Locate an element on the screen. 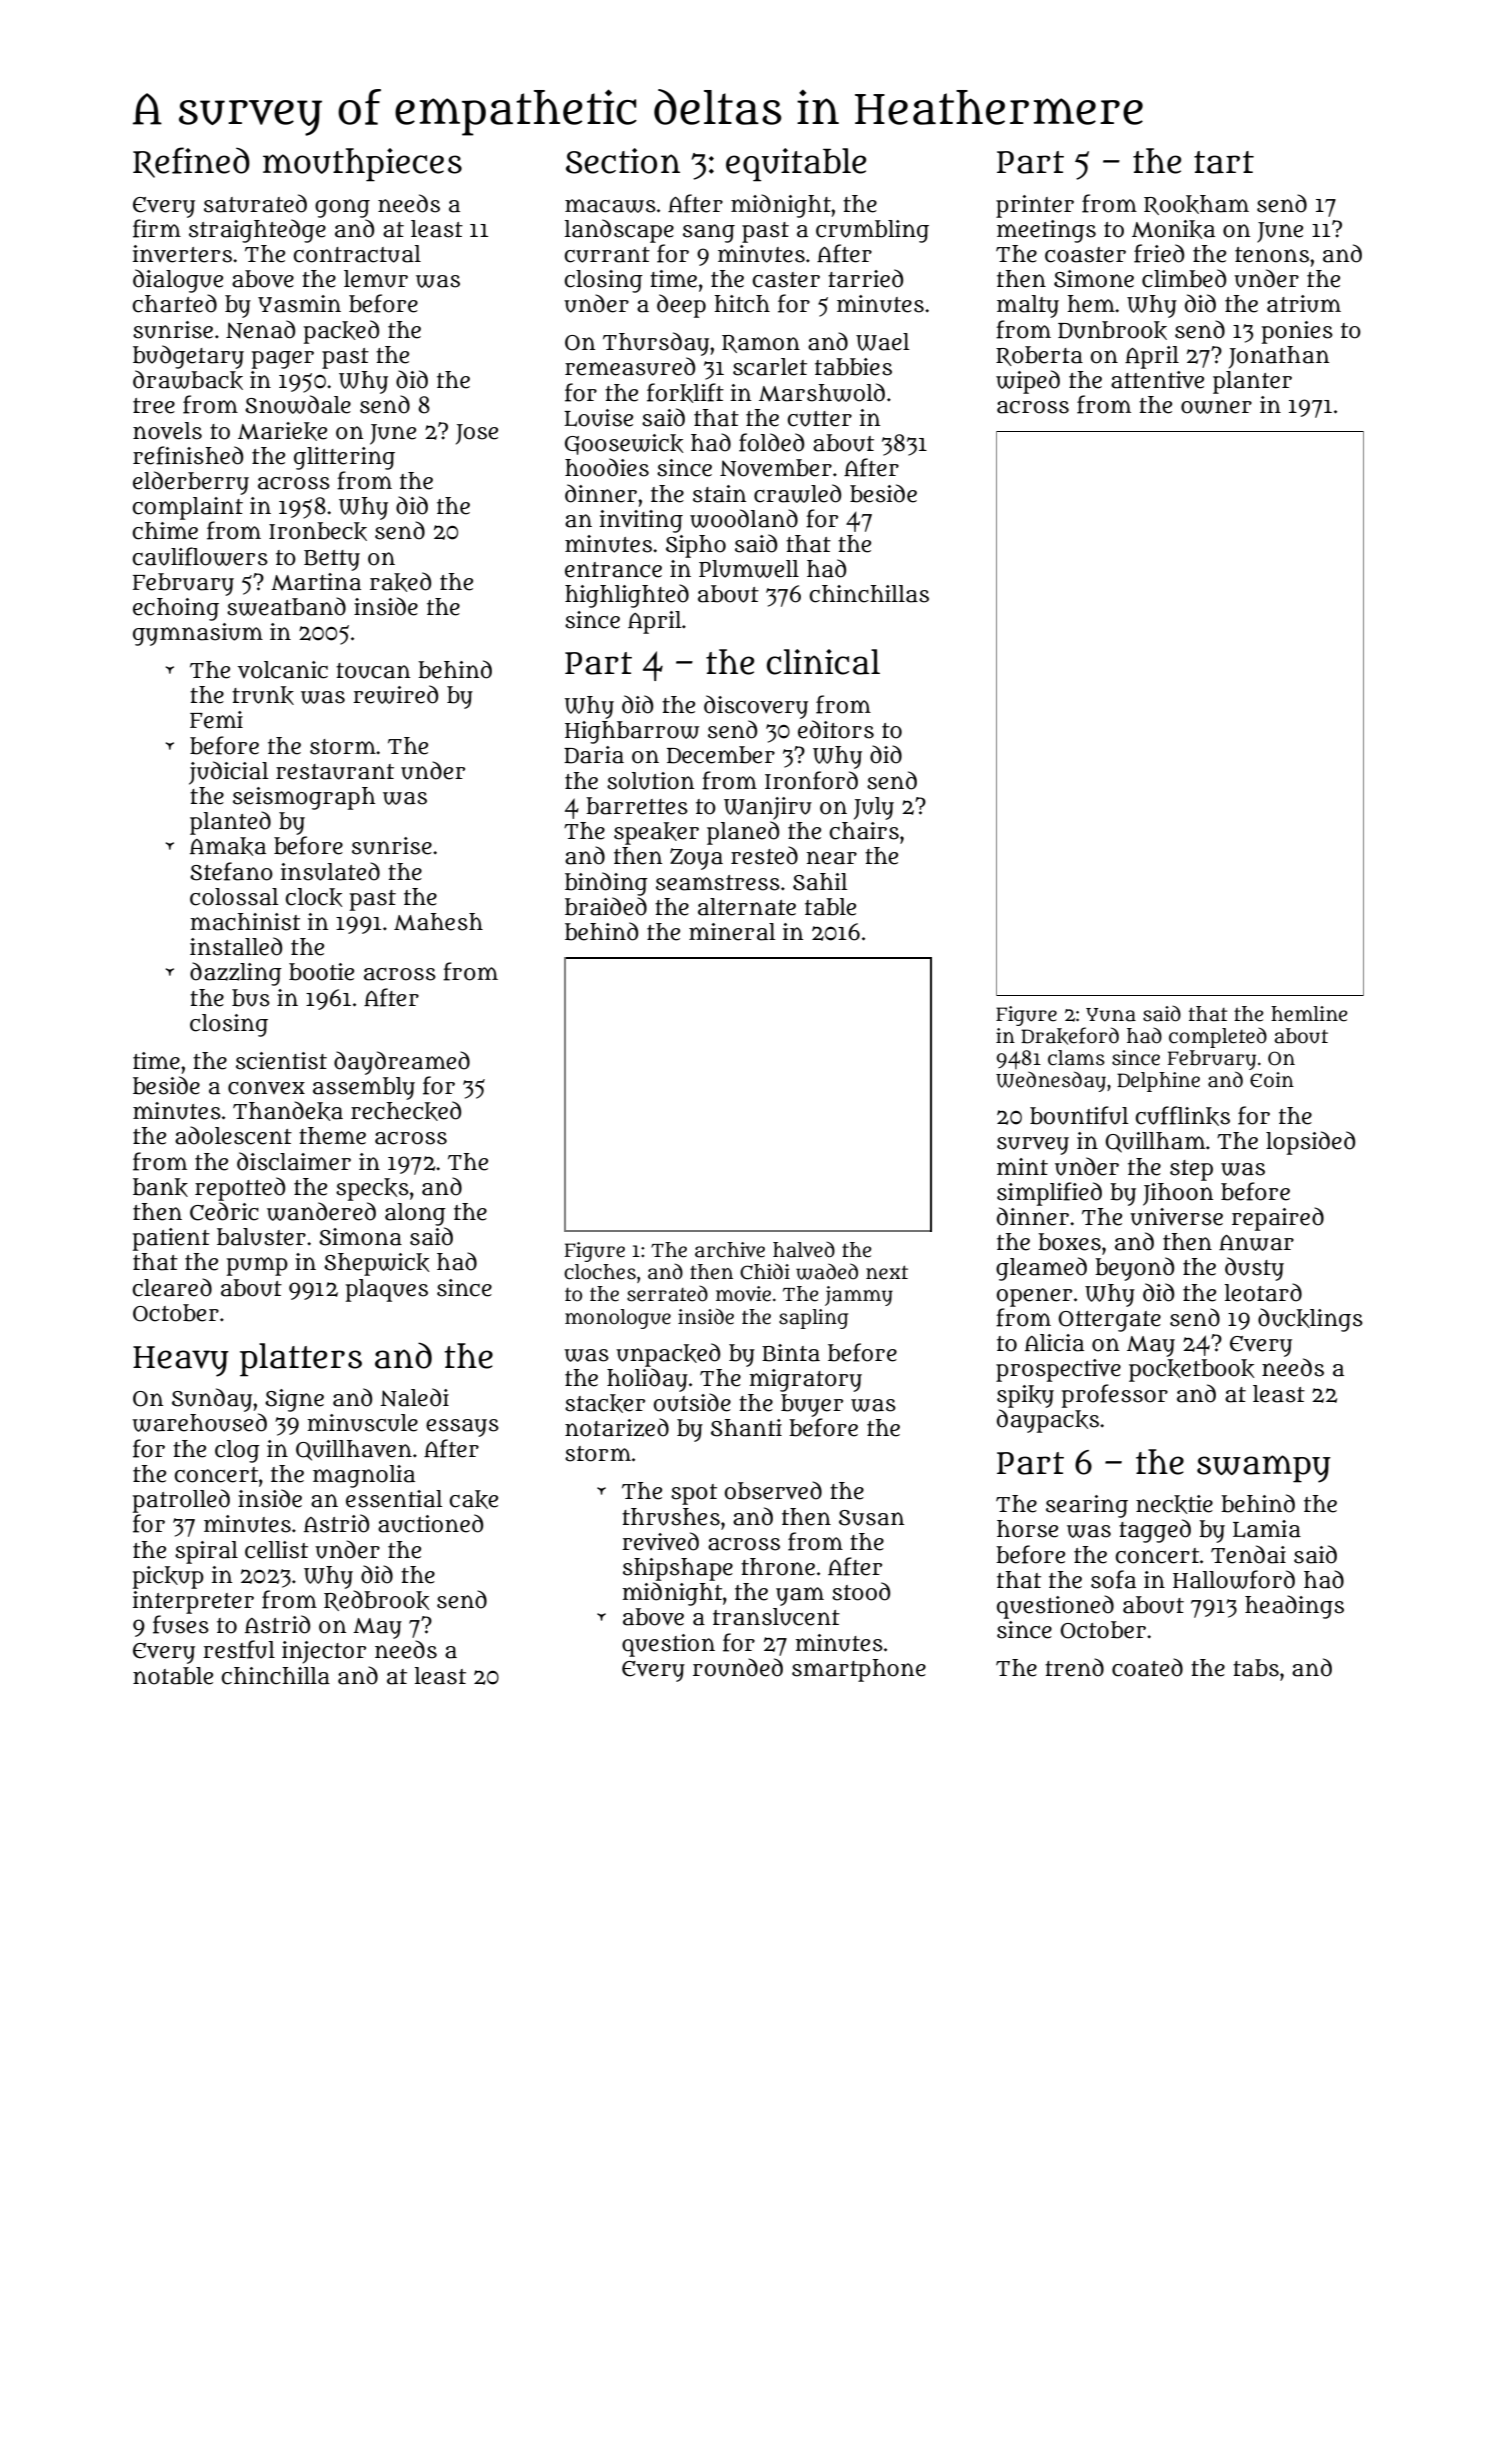  bountiful is located at coordinates (1079, 1115).
